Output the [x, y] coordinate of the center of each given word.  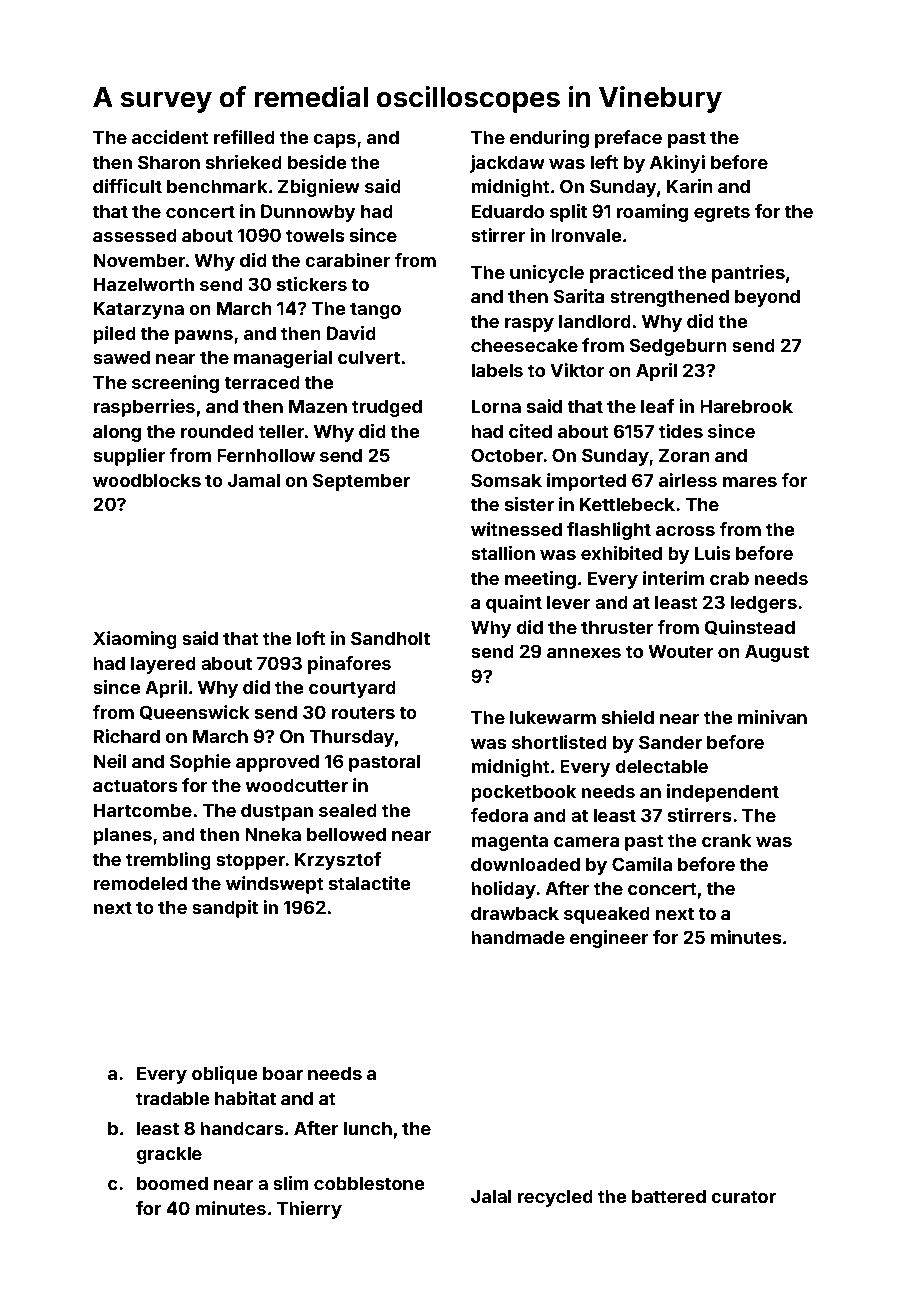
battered [669, 1196]
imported [586, 482]
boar [283, 1073]
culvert [369, 357]
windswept [275, 885]
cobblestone [369, 1183]
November [139, 260]
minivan [772, 717]
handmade [518, 937]
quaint [514, 604]
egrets [722, 213]
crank [727, 840]
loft [311, 638]
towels [315, 235]
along [117, 433]
